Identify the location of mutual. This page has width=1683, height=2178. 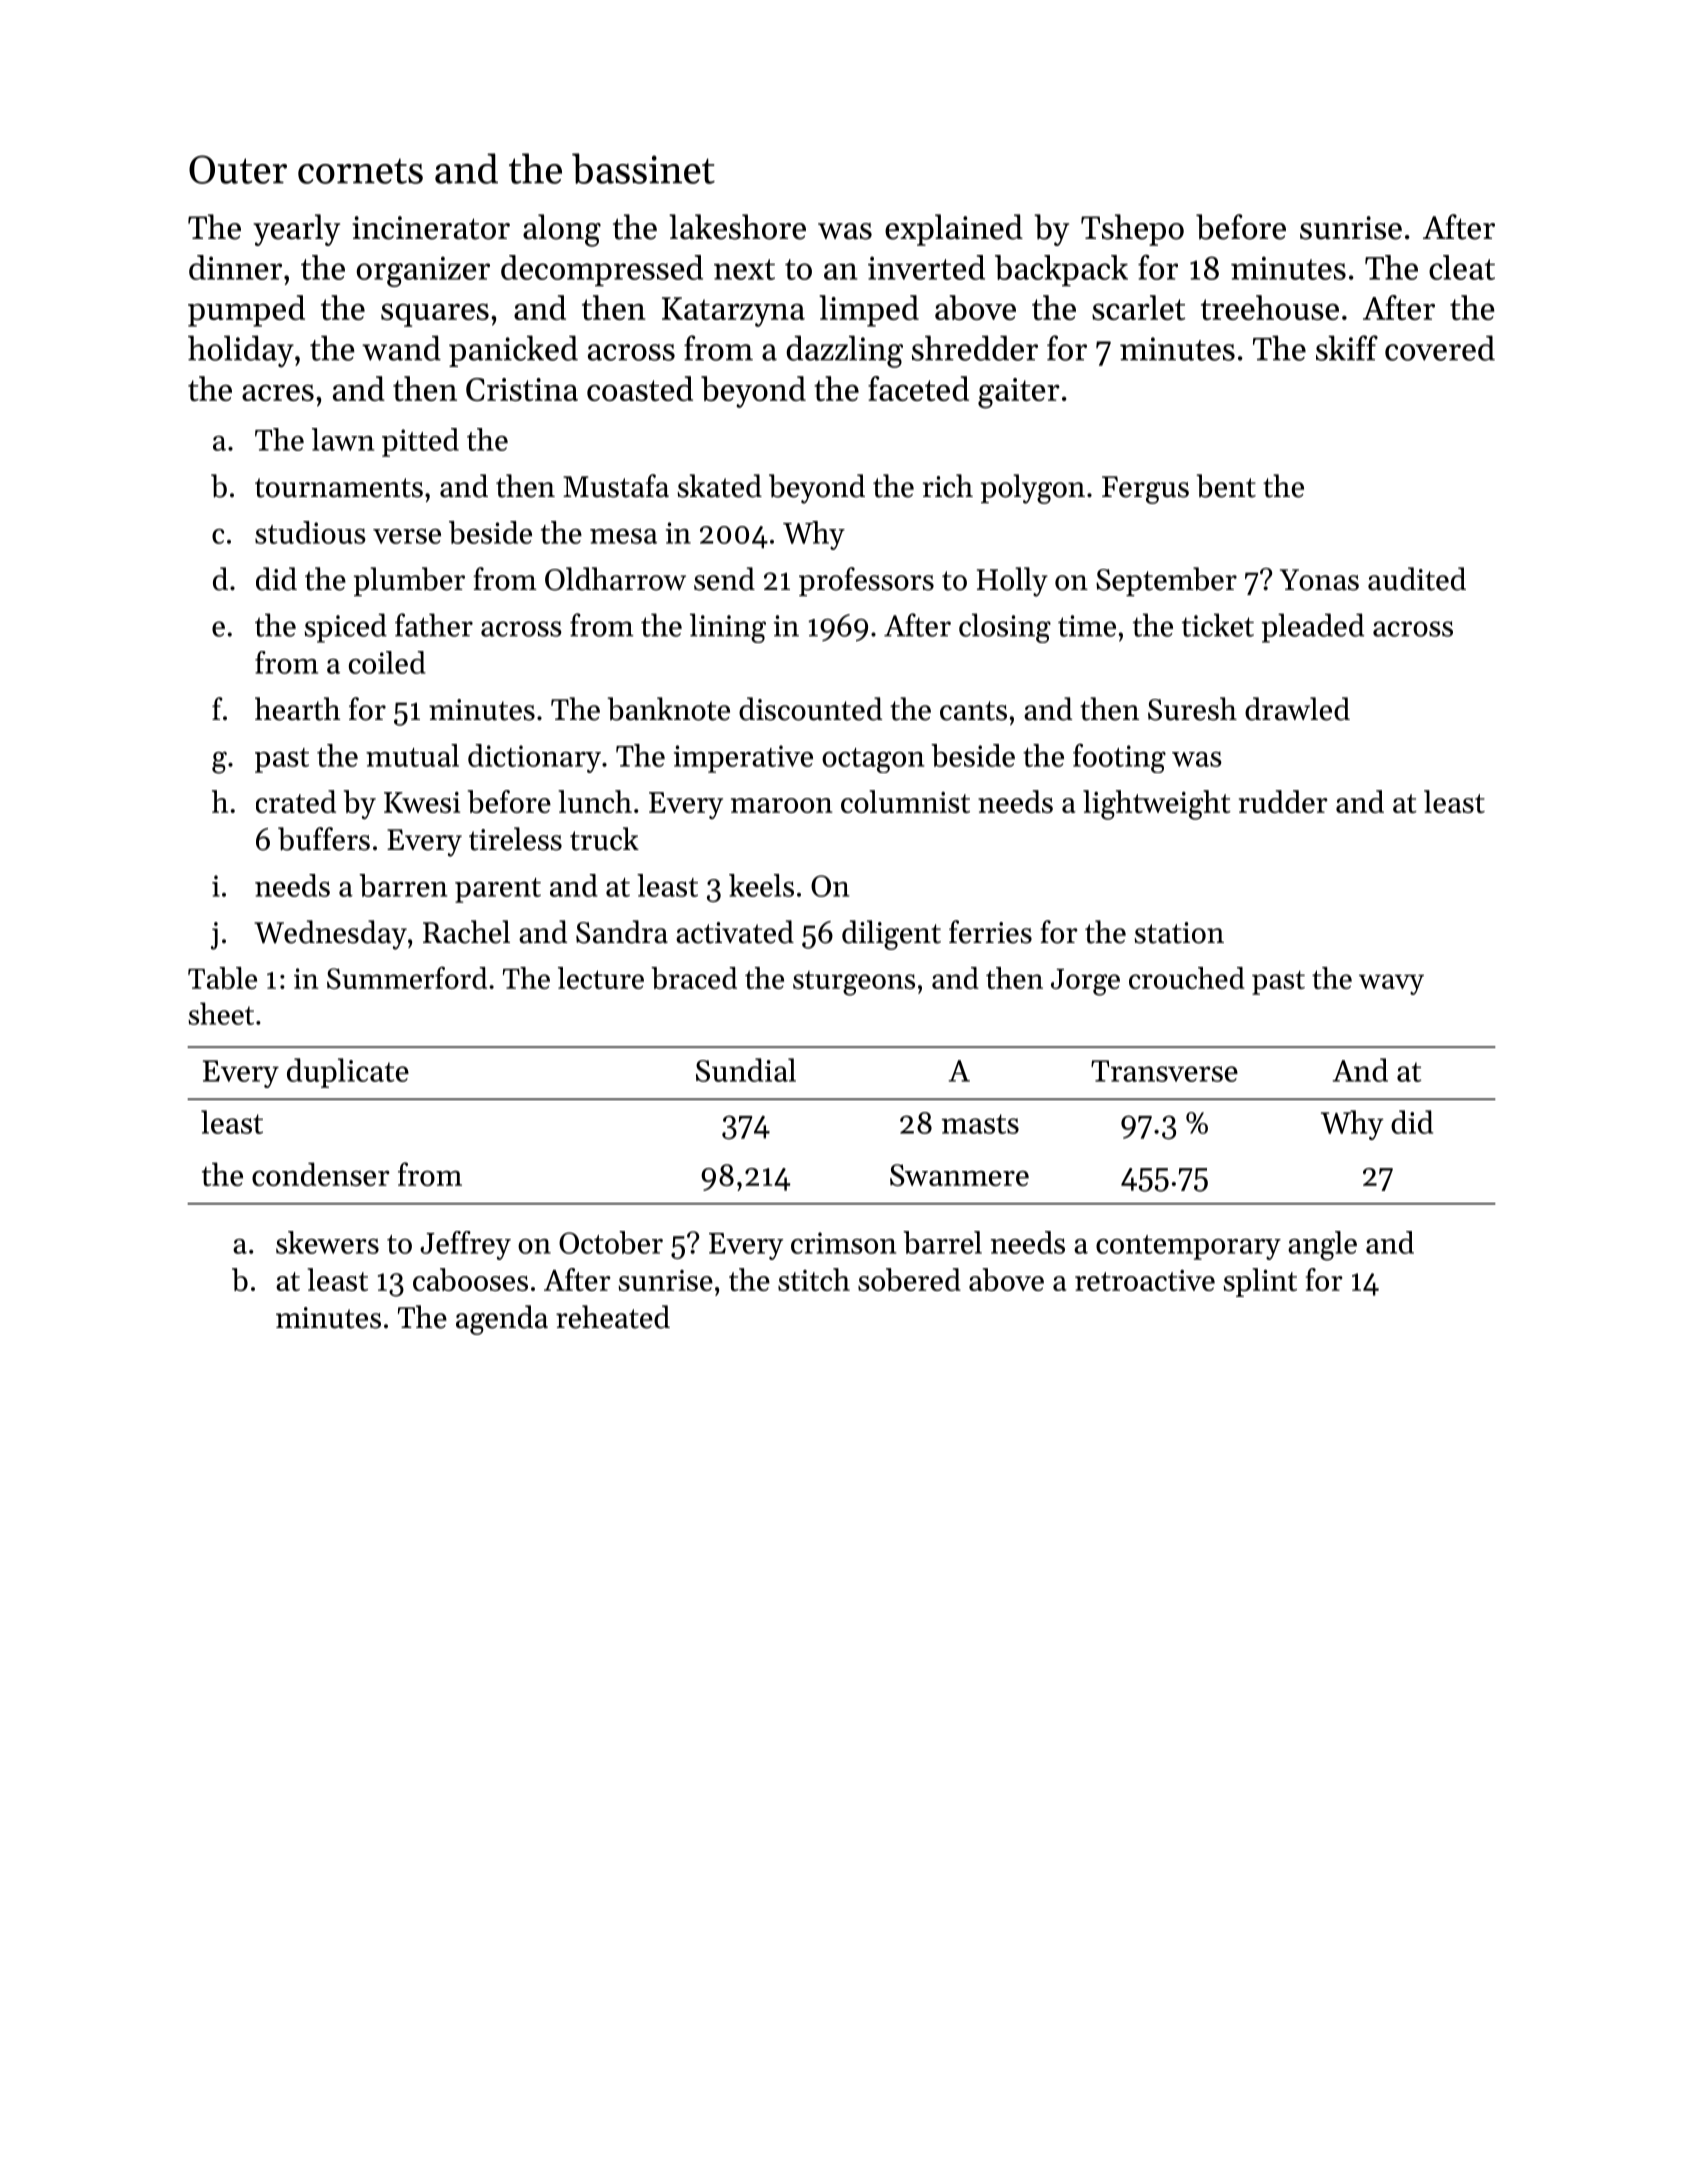
(412, 755).
